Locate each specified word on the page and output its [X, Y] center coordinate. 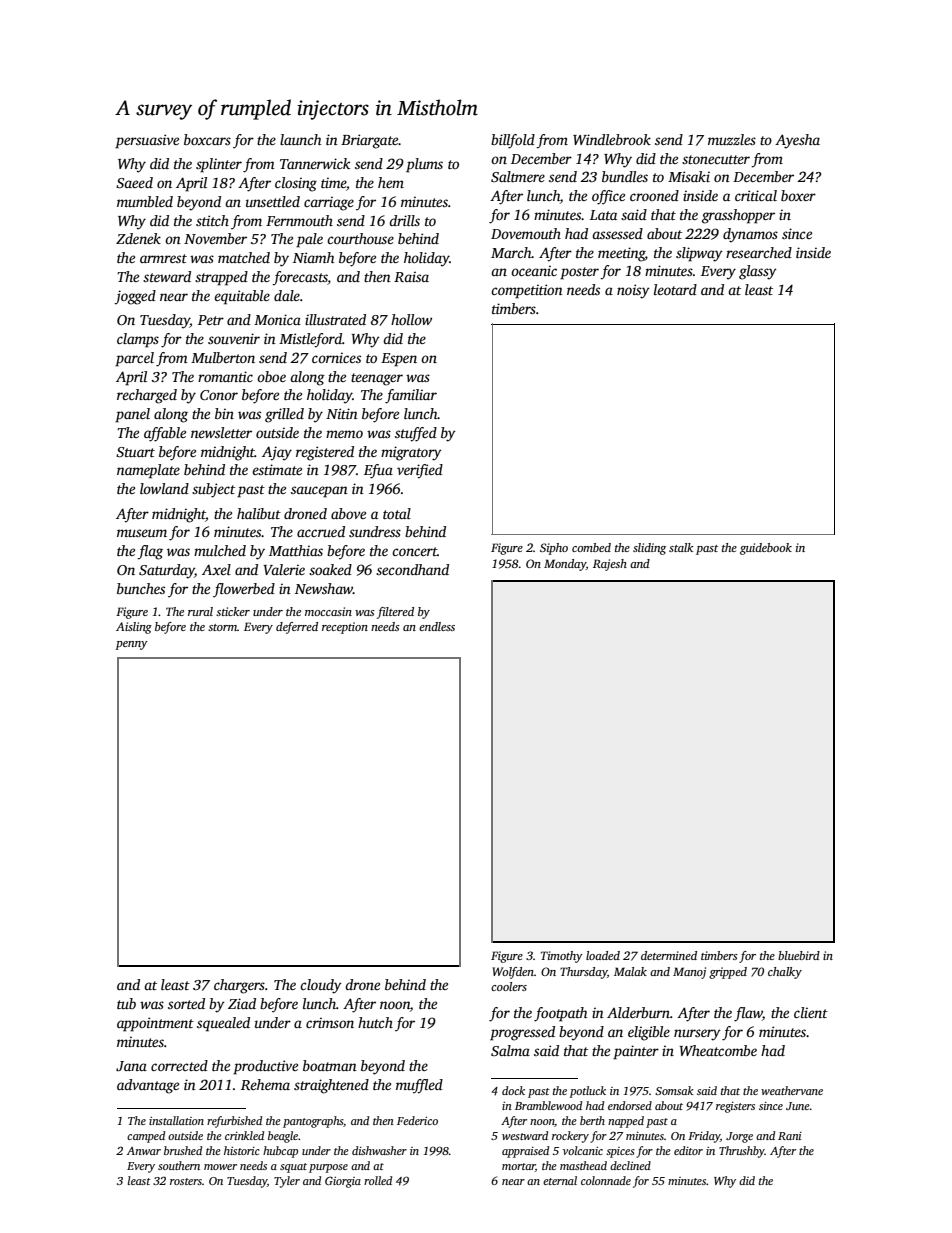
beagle [283, 1137]
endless [437, 626]
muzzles [732, 139]
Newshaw [324, 588]
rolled [378, 1180]
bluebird [799, 955]
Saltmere [518, 176]
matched [244, 257]
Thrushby [742, 1152]
